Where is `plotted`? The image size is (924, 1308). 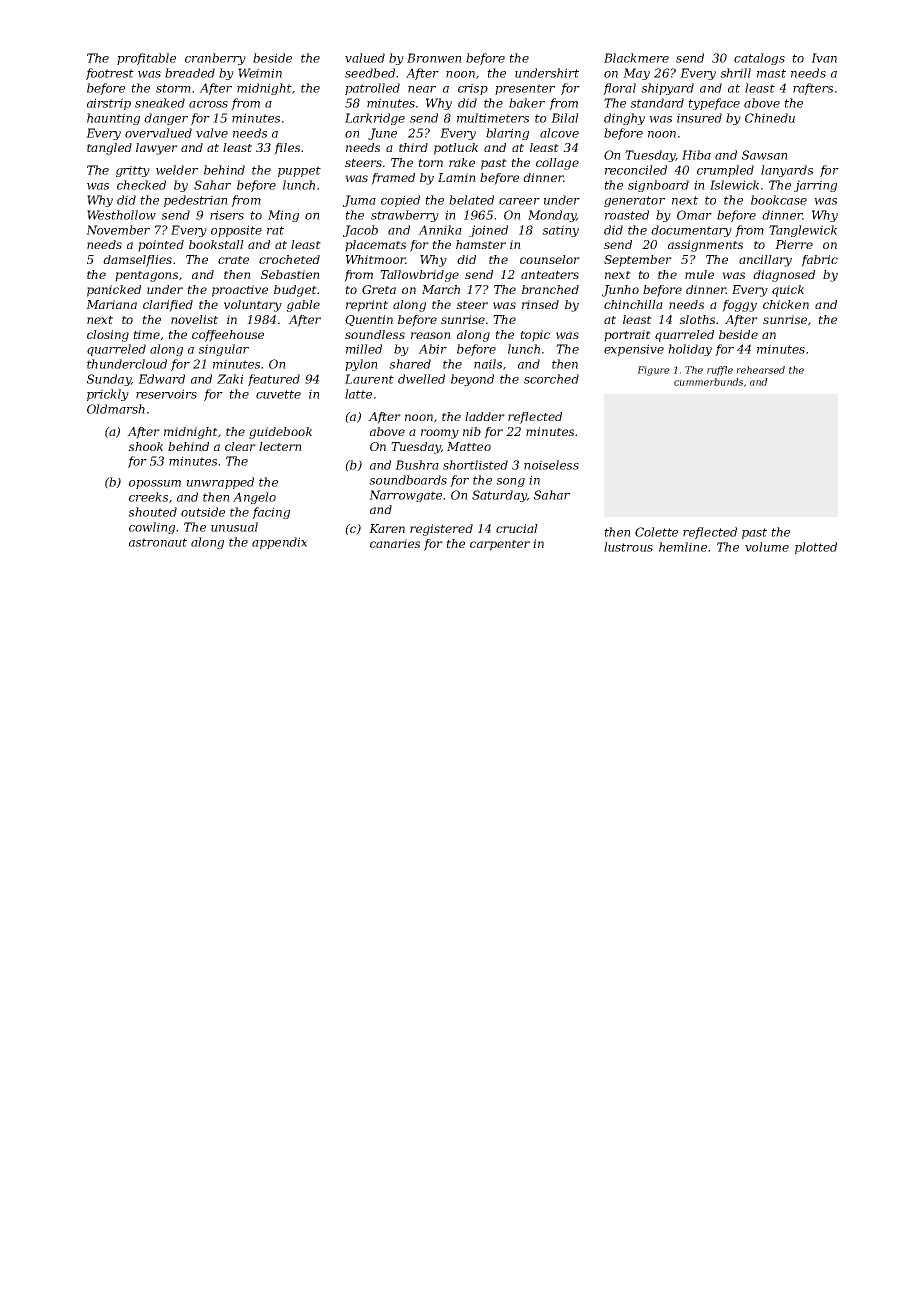 plotted is located at coordinates (816, 548).
